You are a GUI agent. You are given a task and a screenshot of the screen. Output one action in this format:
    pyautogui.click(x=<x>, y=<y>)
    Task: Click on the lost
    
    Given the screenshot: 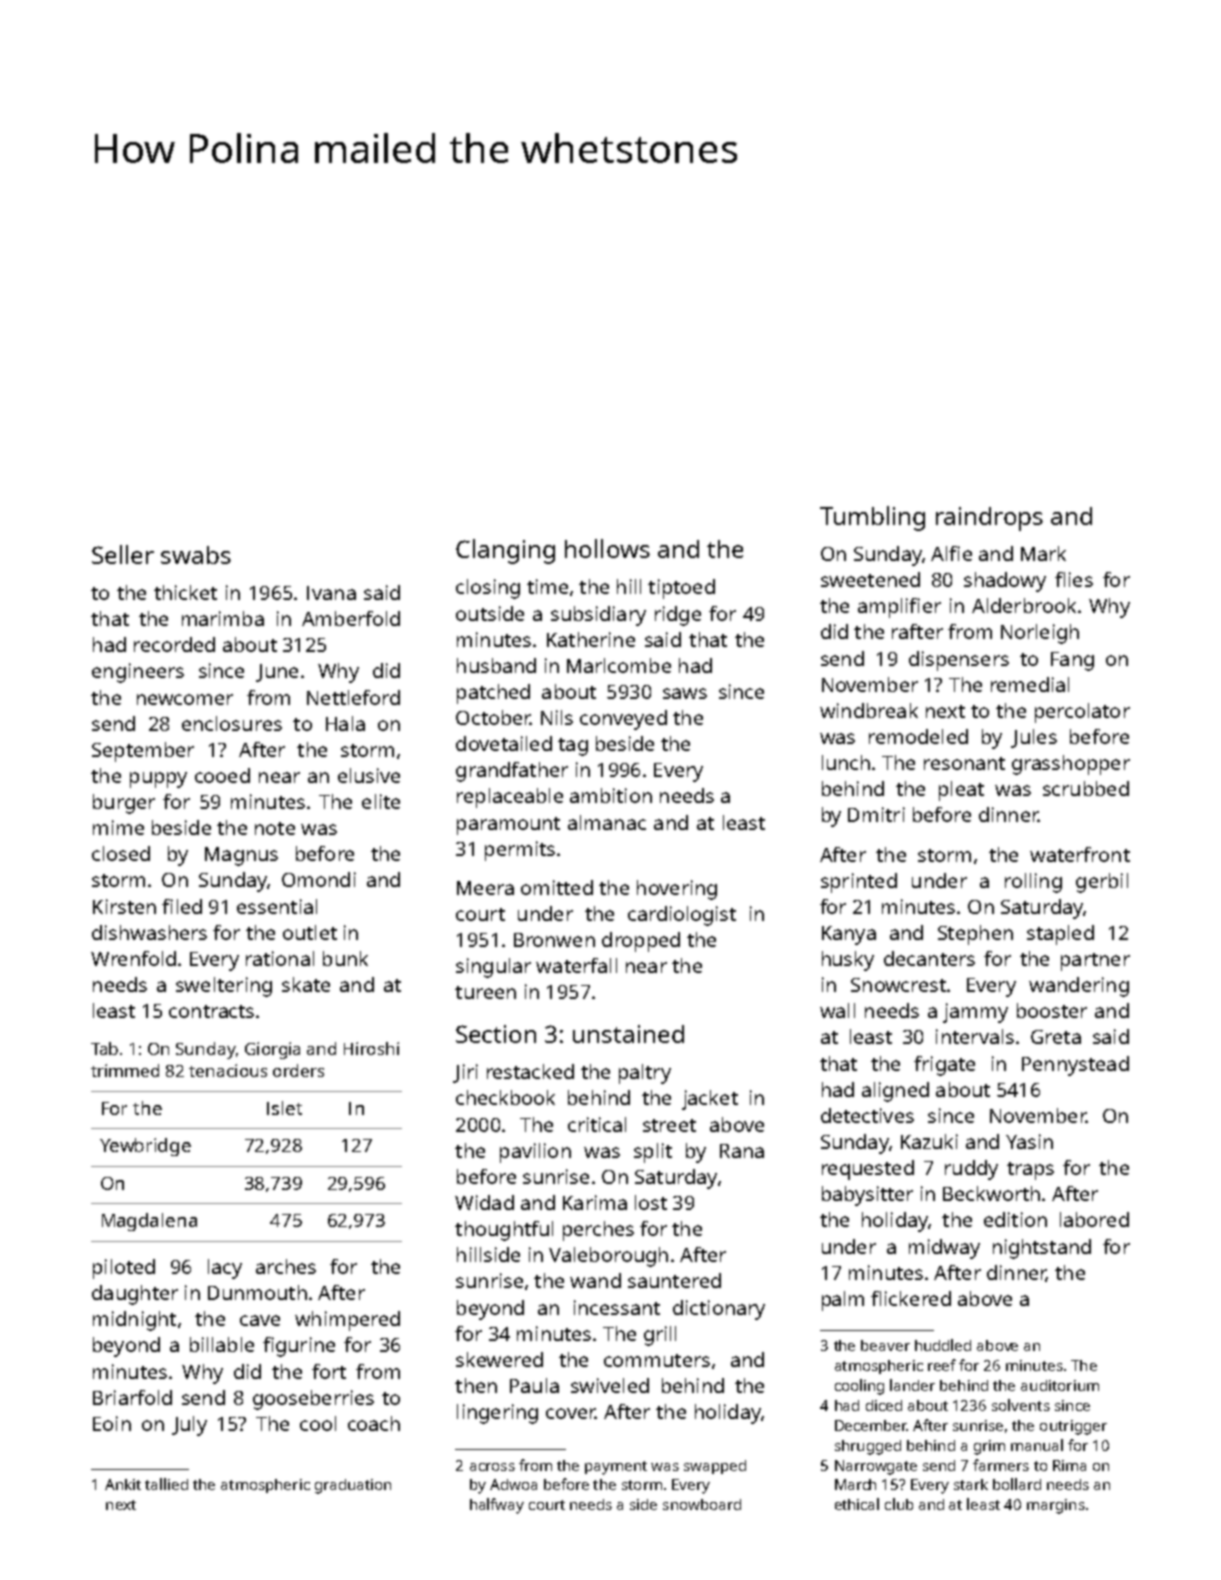 What is the action you would take?
    pyautogui.click(x=651, y=1202)
